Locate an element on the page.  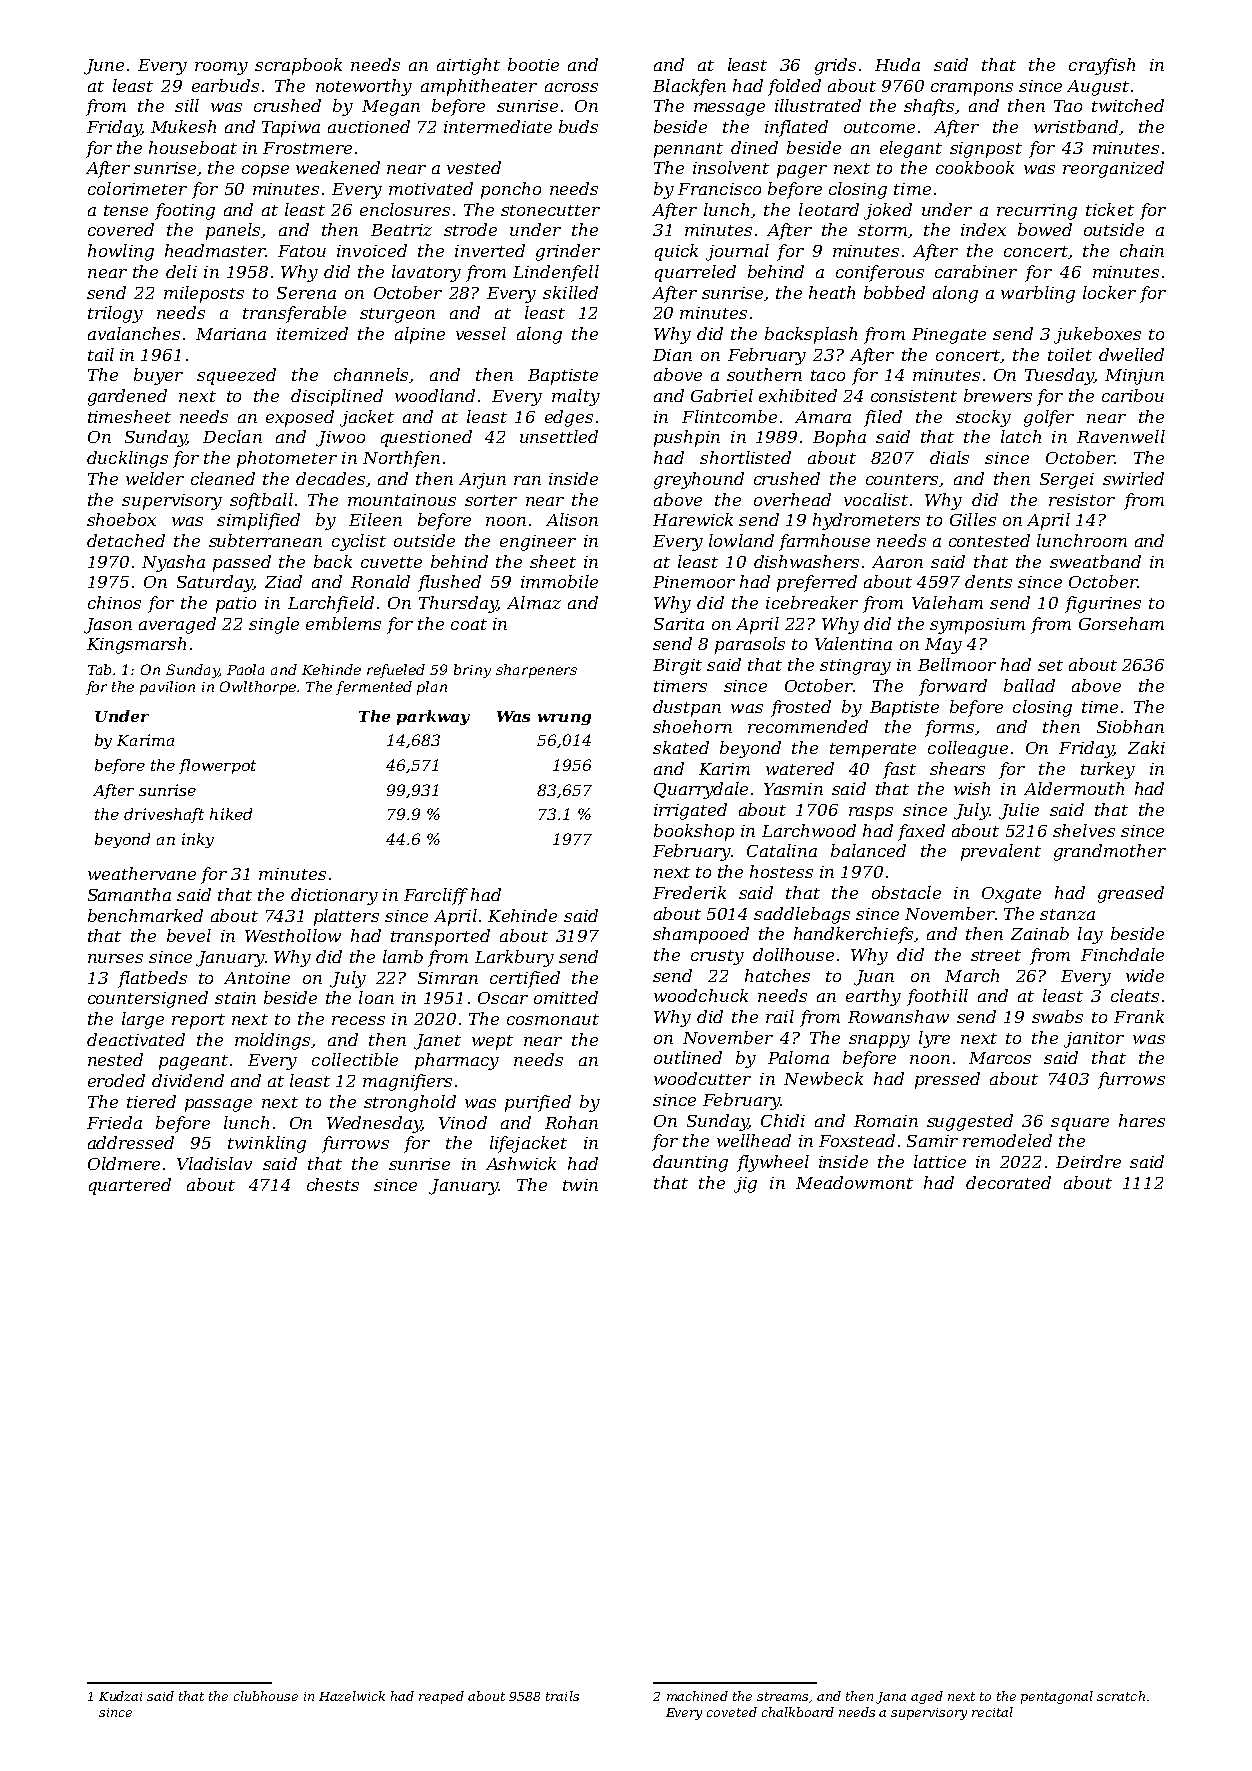
Vladislav is located at coordinates (214, 1163).
